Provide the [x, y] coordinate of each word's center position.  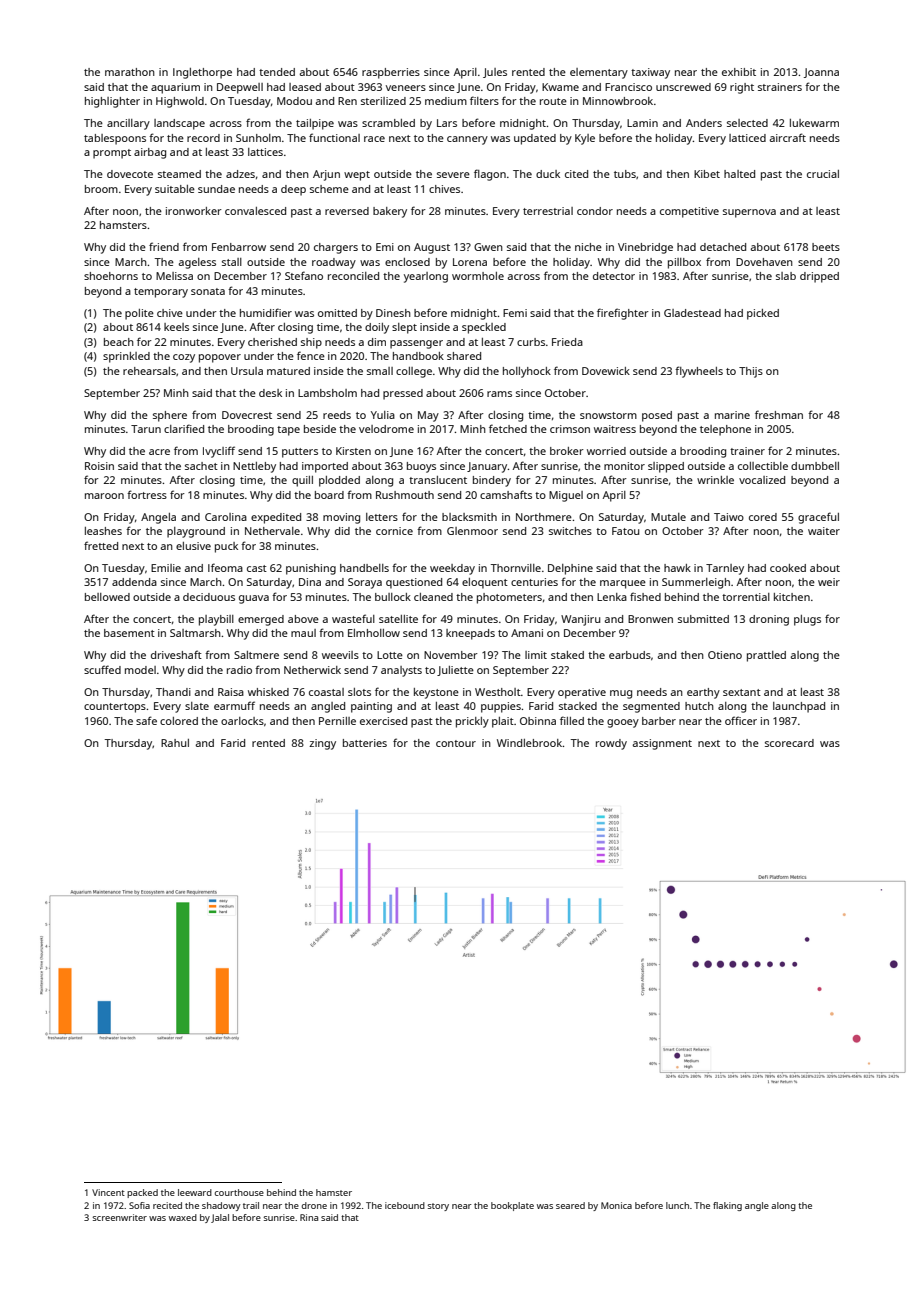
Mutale [668, 517]
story [438, 1207]
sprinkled [126, 357]
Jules [495, 73]
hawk [677, 568]
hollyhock [527, 372]
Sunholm [258, 138]
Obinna [538, 721]
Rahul [175, 743]
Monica [616, 1205]
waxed [183, 1217]
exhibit [739, 72]
